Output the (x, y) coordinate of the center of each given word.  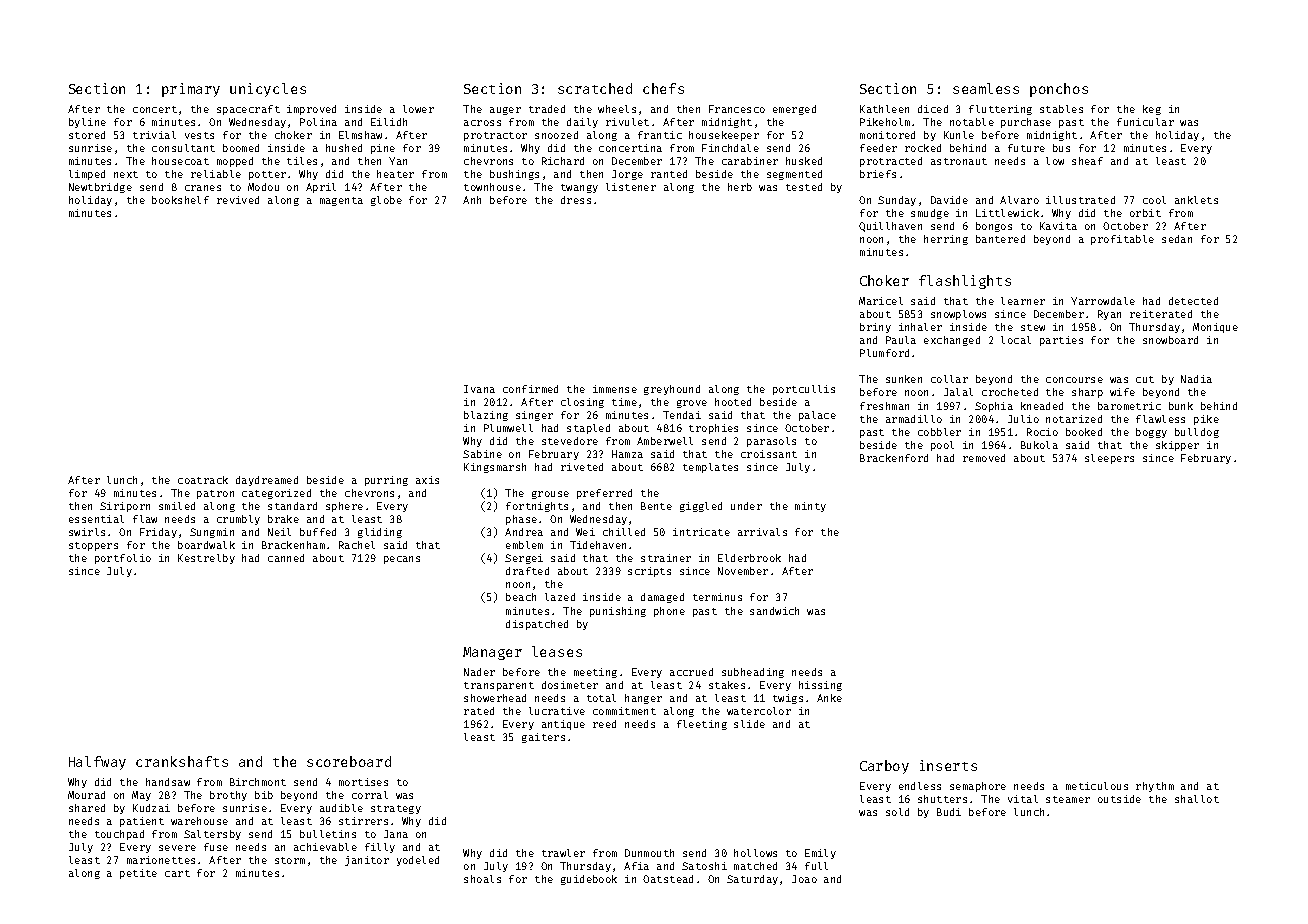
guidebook (589, 880)
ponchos (1059, 90)
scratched (595, 88)
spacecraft (248, 110)
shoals (482, 879)
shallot (1197, 799)
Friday (158, 533)
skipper (1177, 446)
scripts (649, 572)
